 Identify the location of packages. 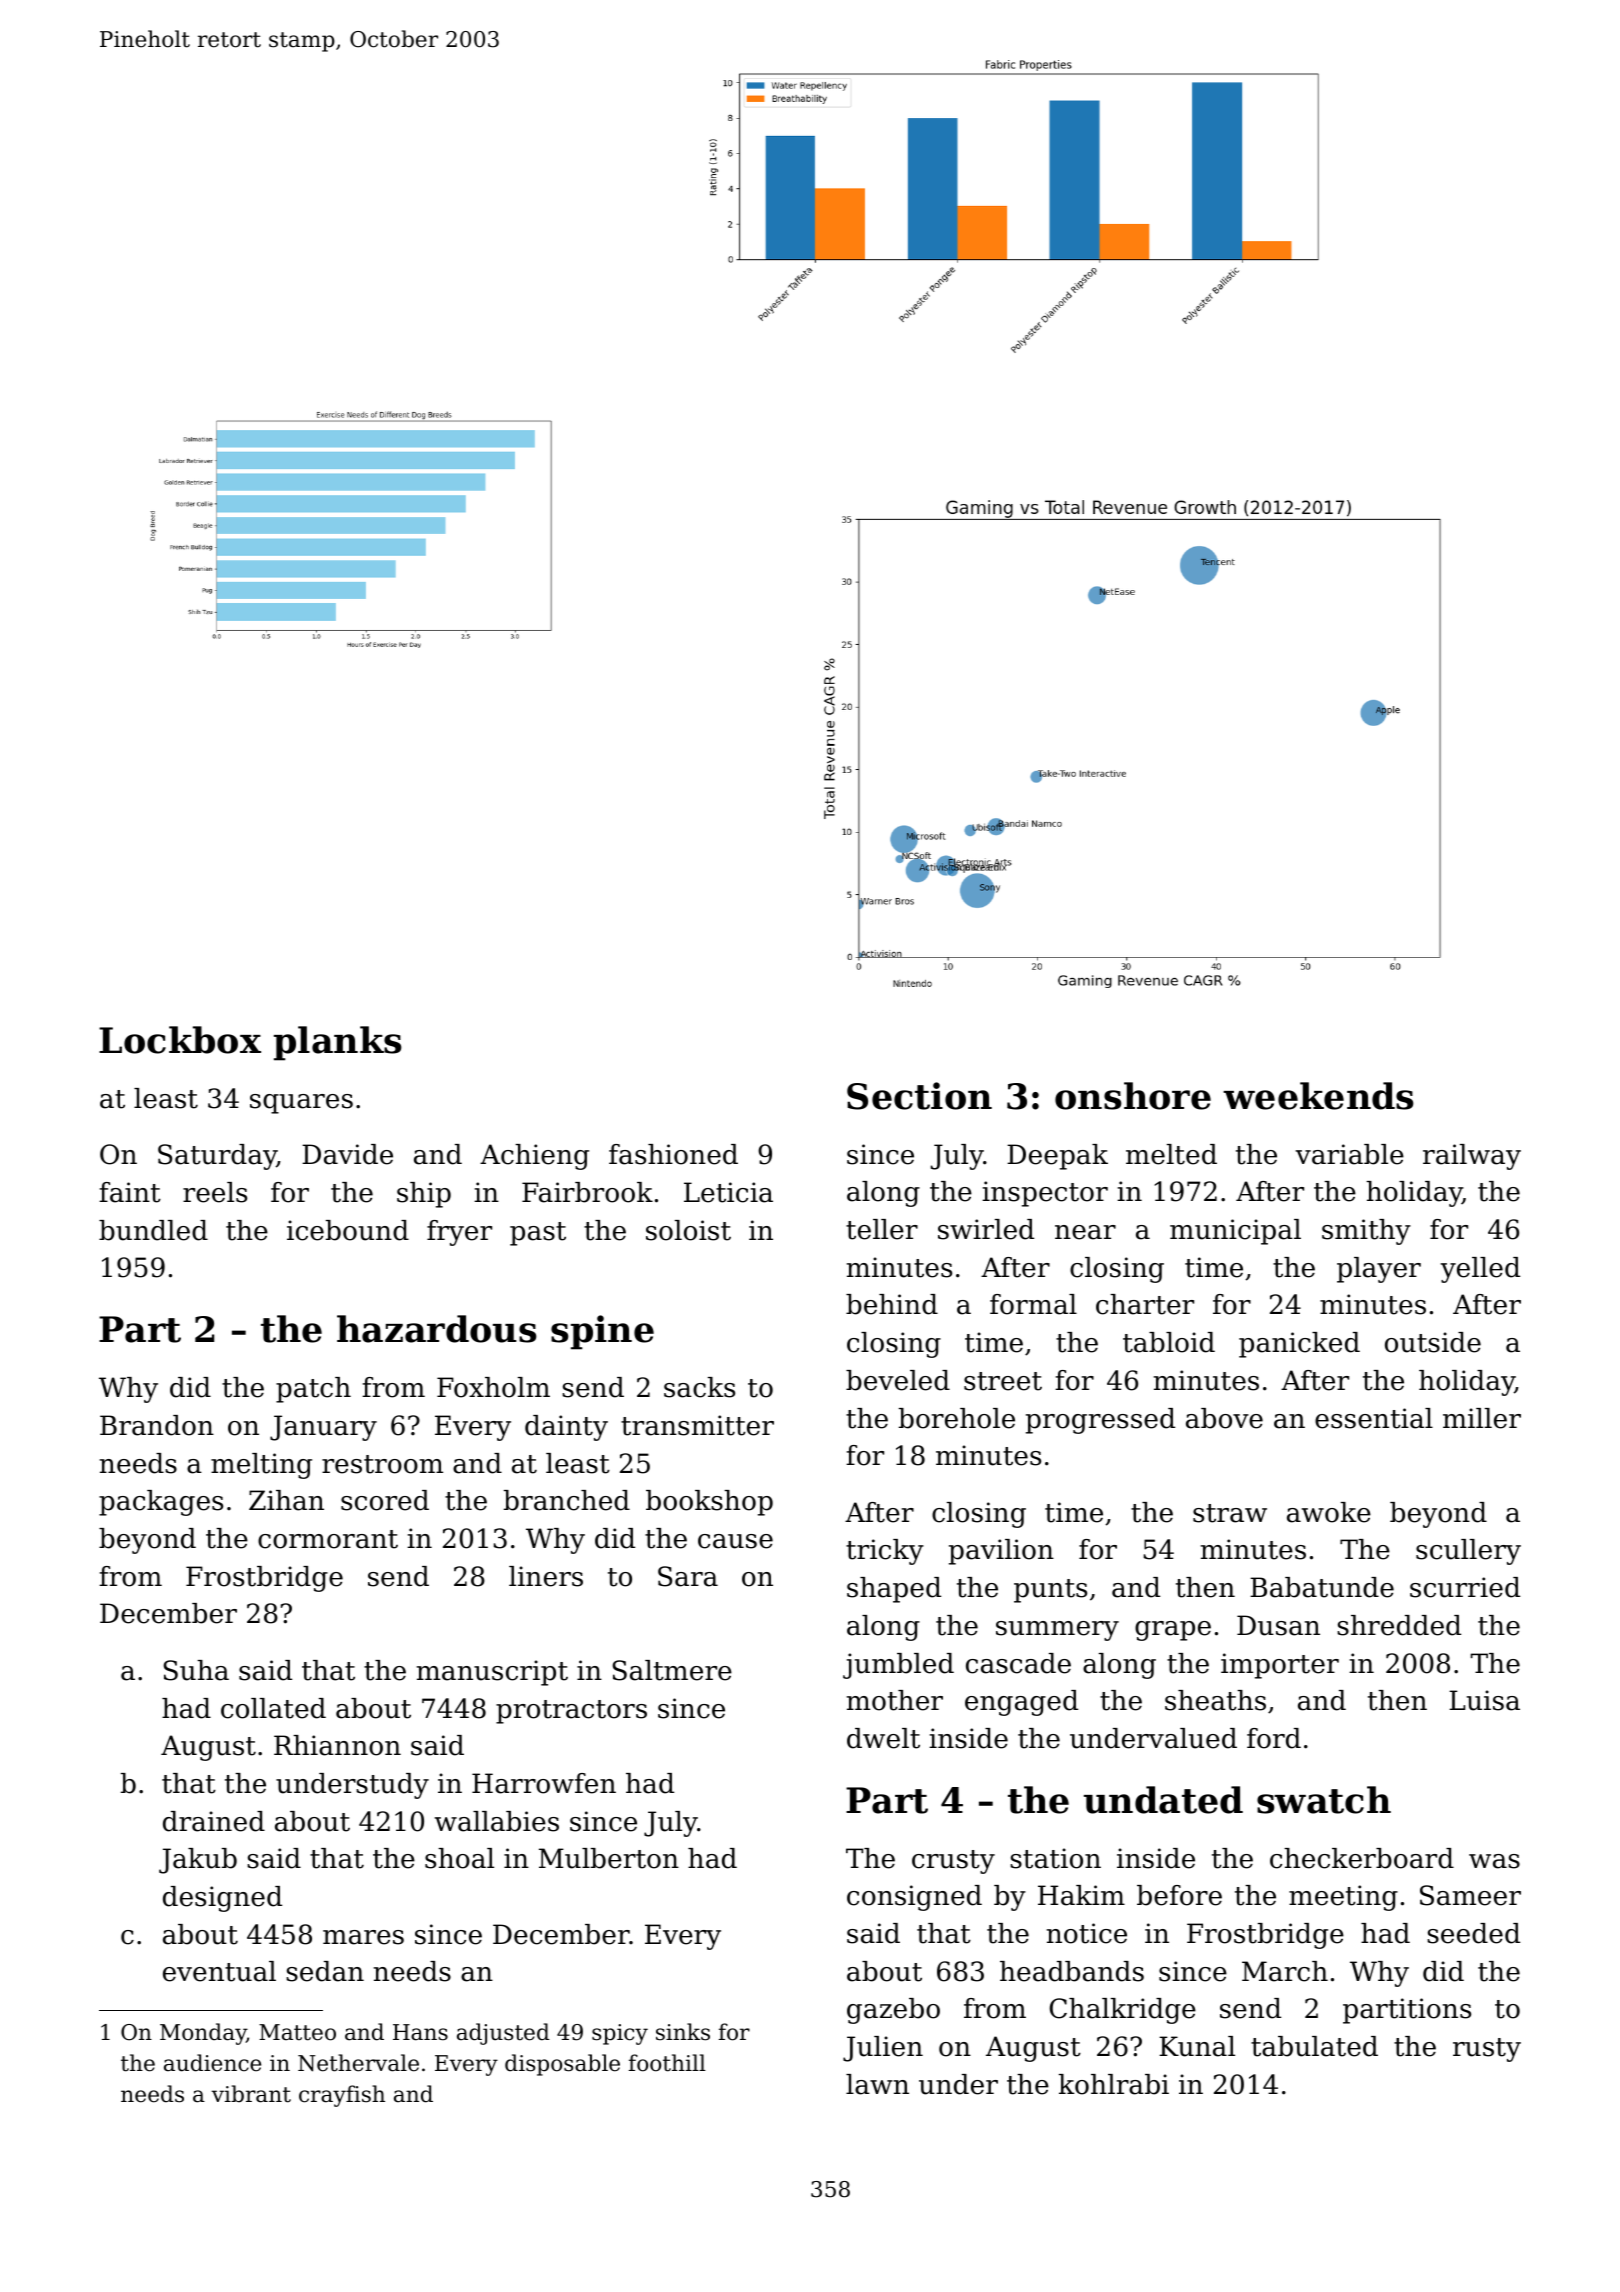
(161, 1503).
